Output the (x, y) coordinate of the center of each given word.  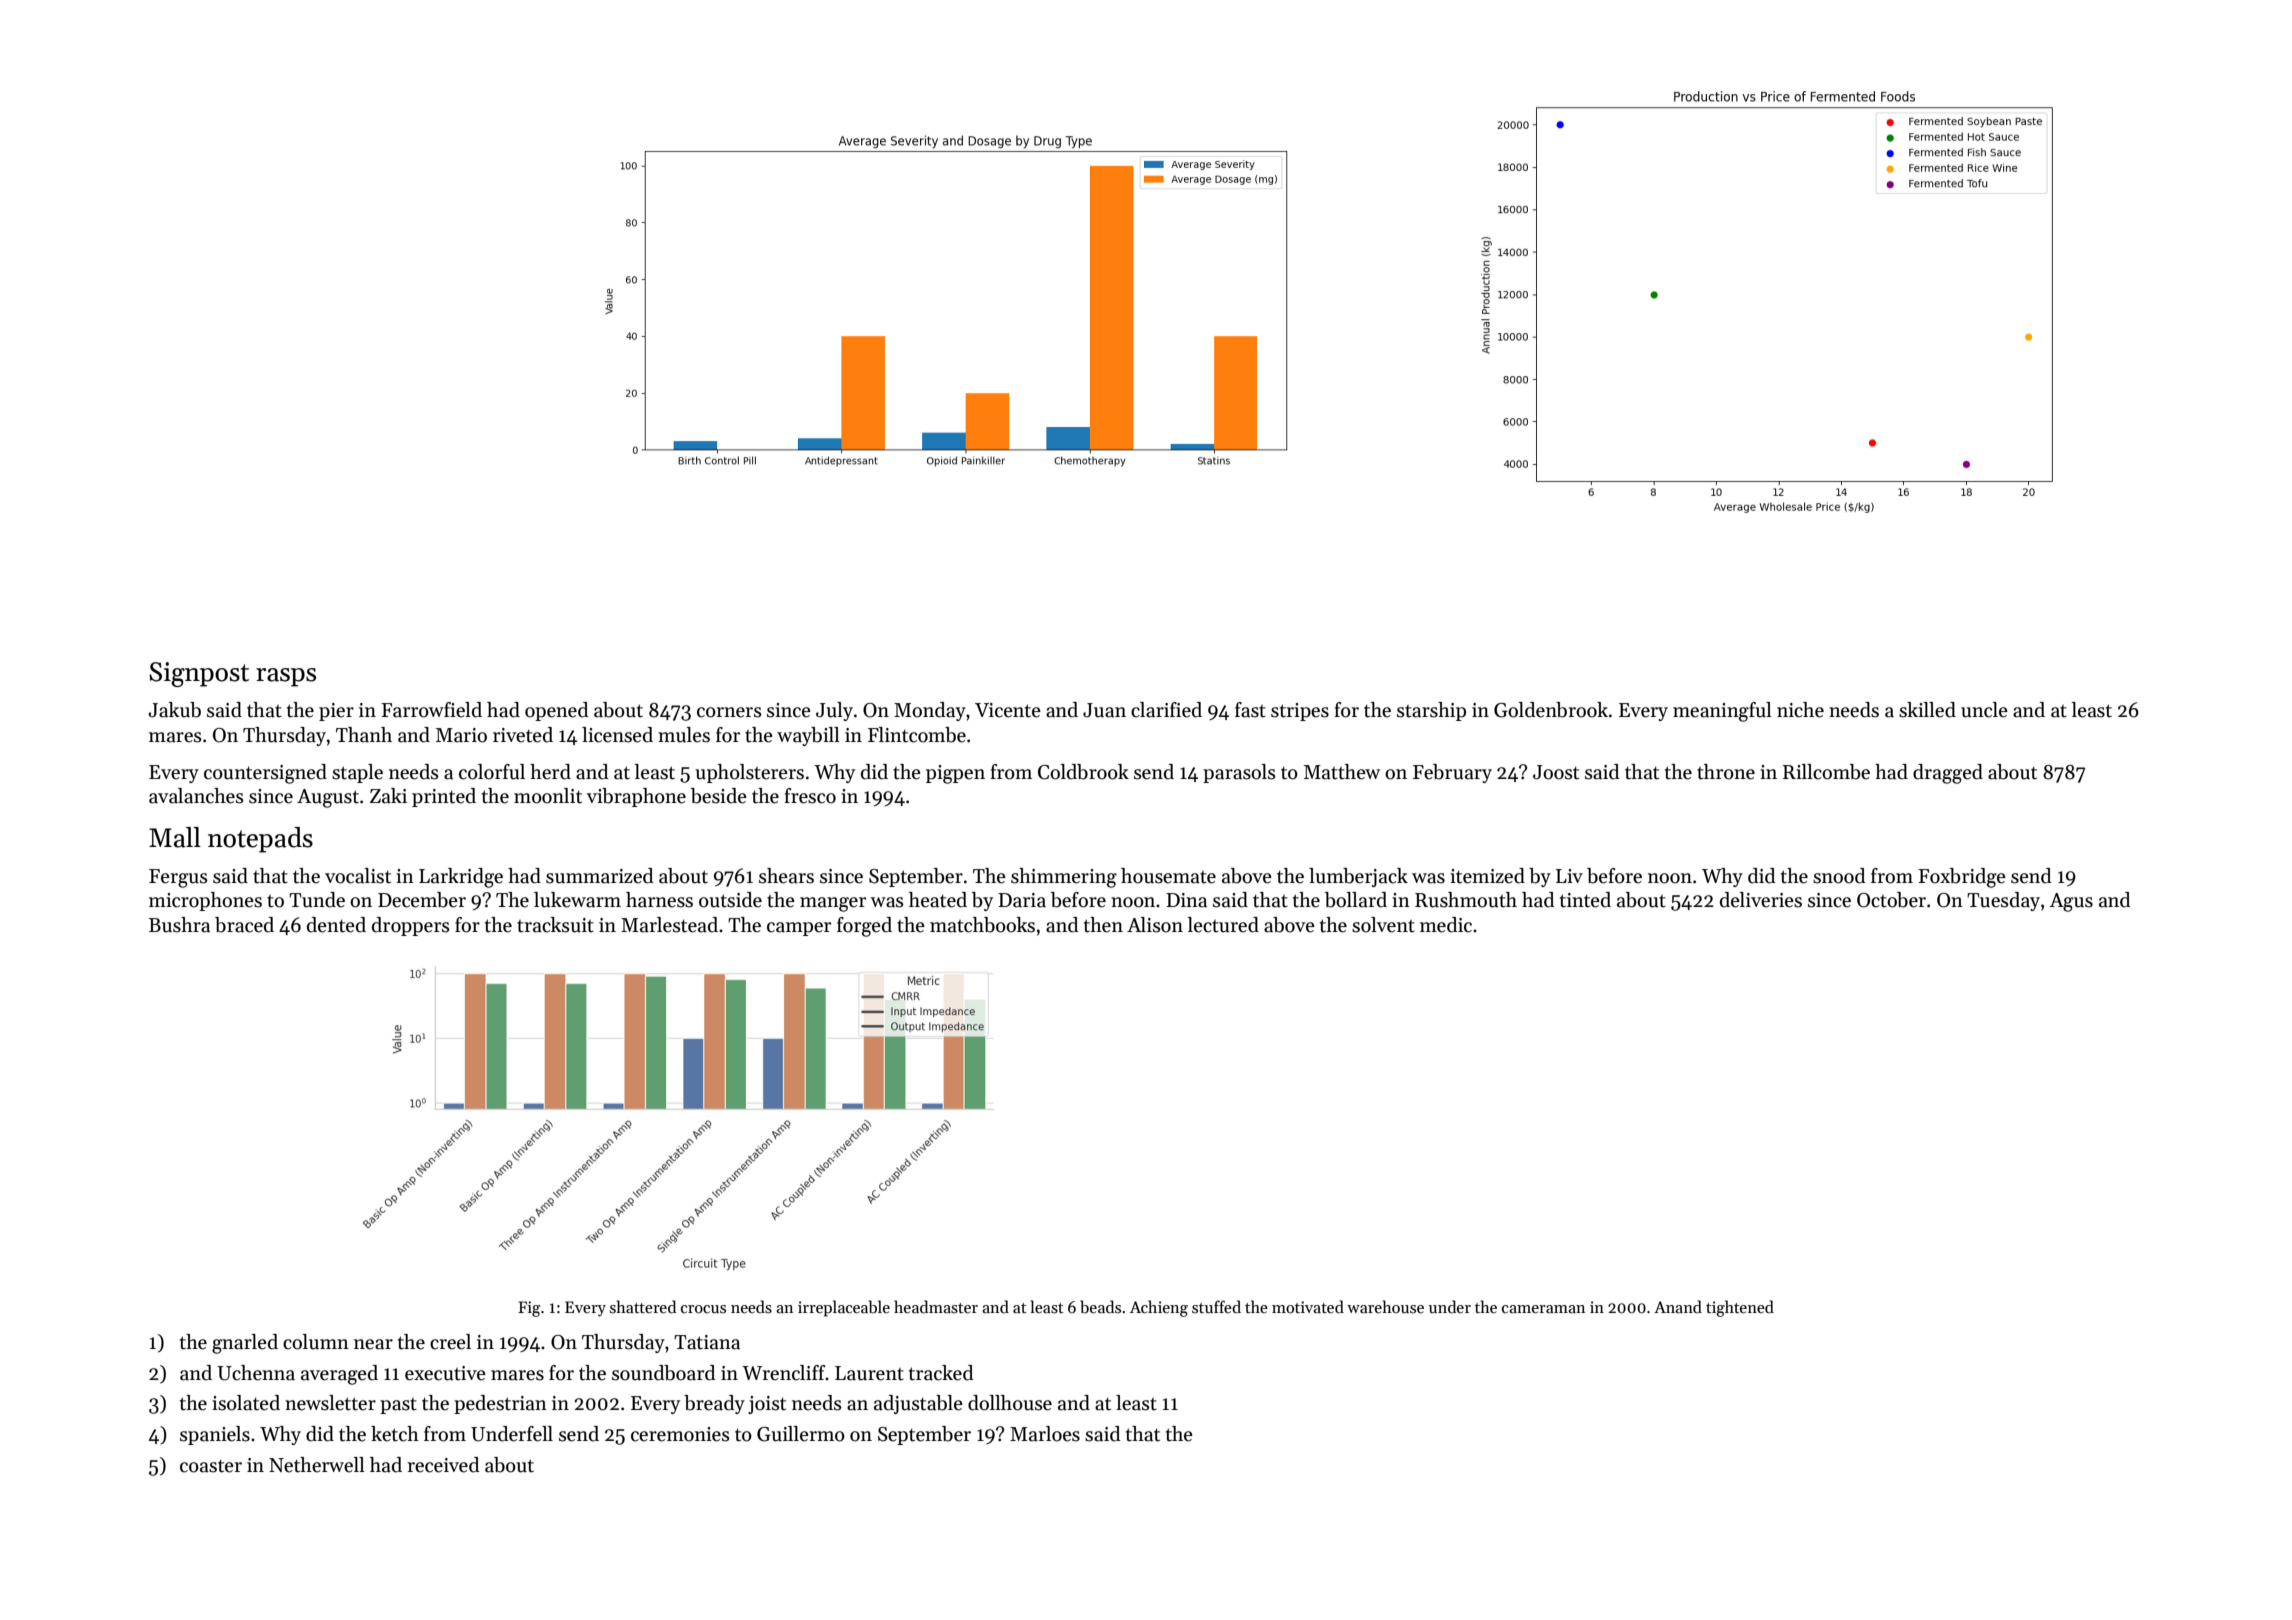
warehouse (1385, 1306)
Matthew (1342, 772)
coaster (211, 1466)
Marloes (1045, 1434)
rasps (286, 677)
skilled (1927, 710)
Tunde (317, 900)
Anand (1678, 1306)
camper (799, 929)
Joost (1556, 772)
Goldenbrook (1551, 710)
